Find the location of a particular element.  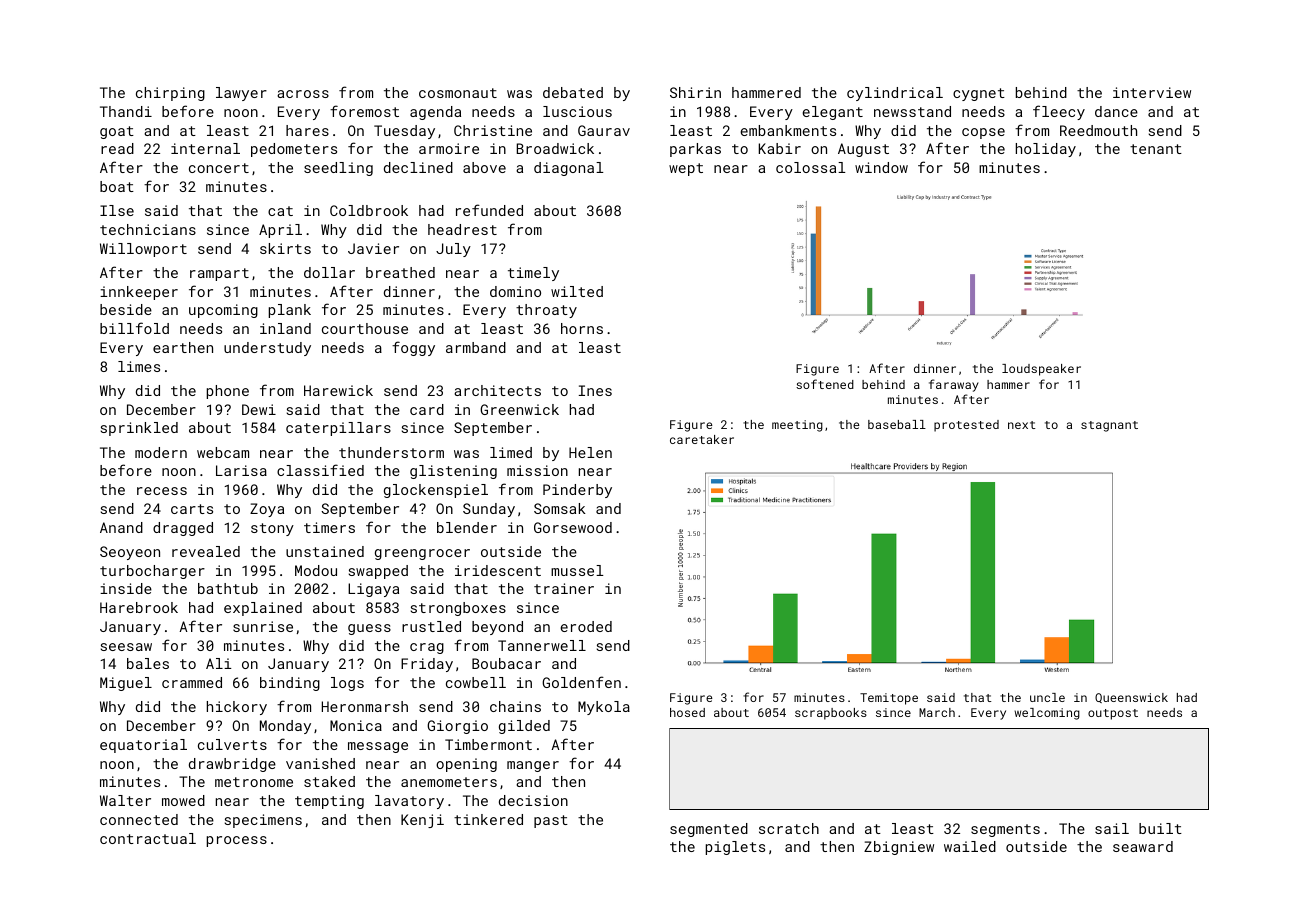

Coldbrook is located at coordinates (369, 210).
